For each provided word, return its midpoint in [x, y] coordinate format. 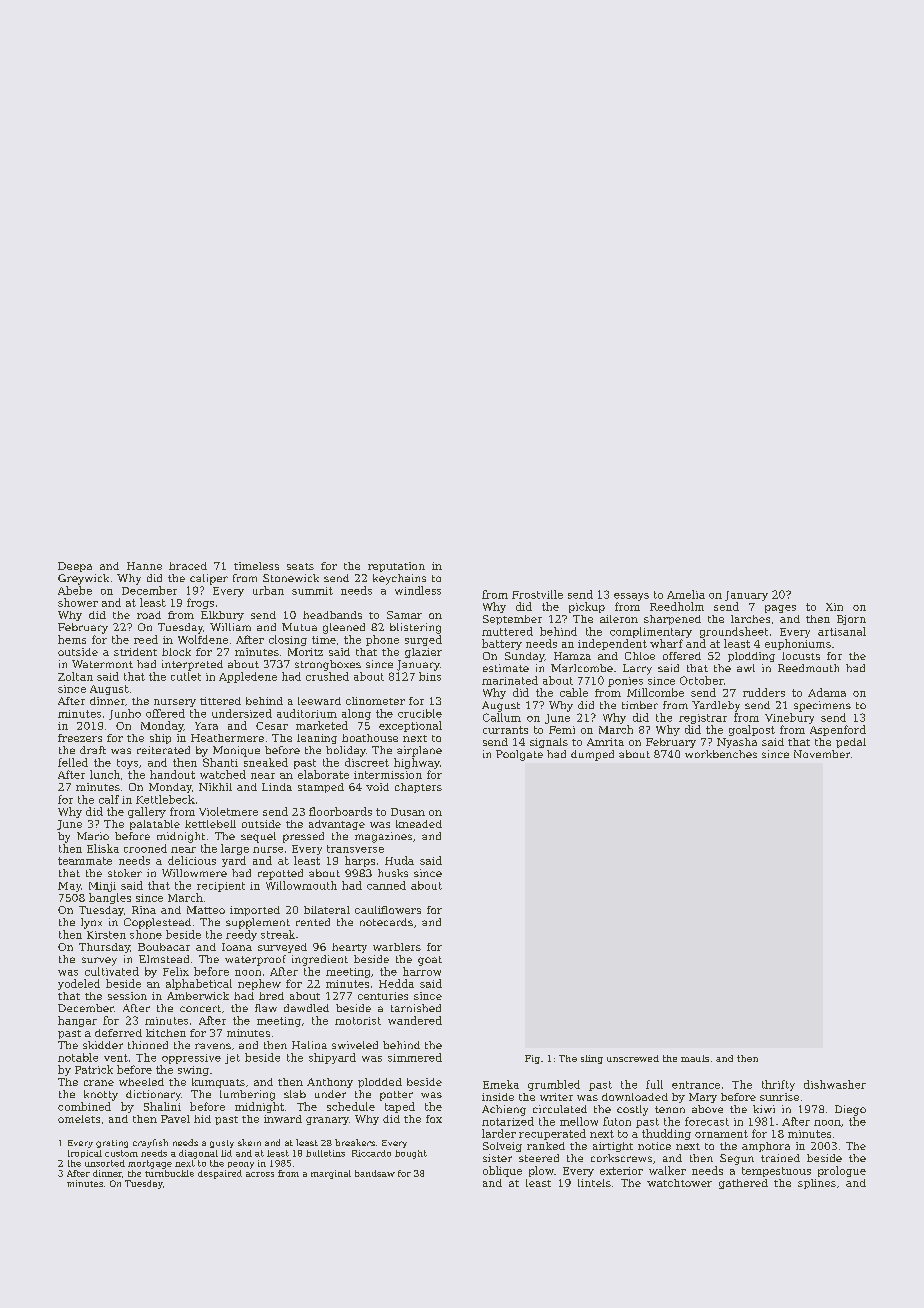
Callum [502, 717]
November [822, 754]
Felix [176, 971]
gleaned [344, 628]
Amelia [686, 594]
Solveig [502, 1147]
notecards [386, 922]
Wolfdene [203, 639]
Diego [850, 1110]
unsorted [105, 1163]
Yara [206, 726]
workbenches [721, 754]
